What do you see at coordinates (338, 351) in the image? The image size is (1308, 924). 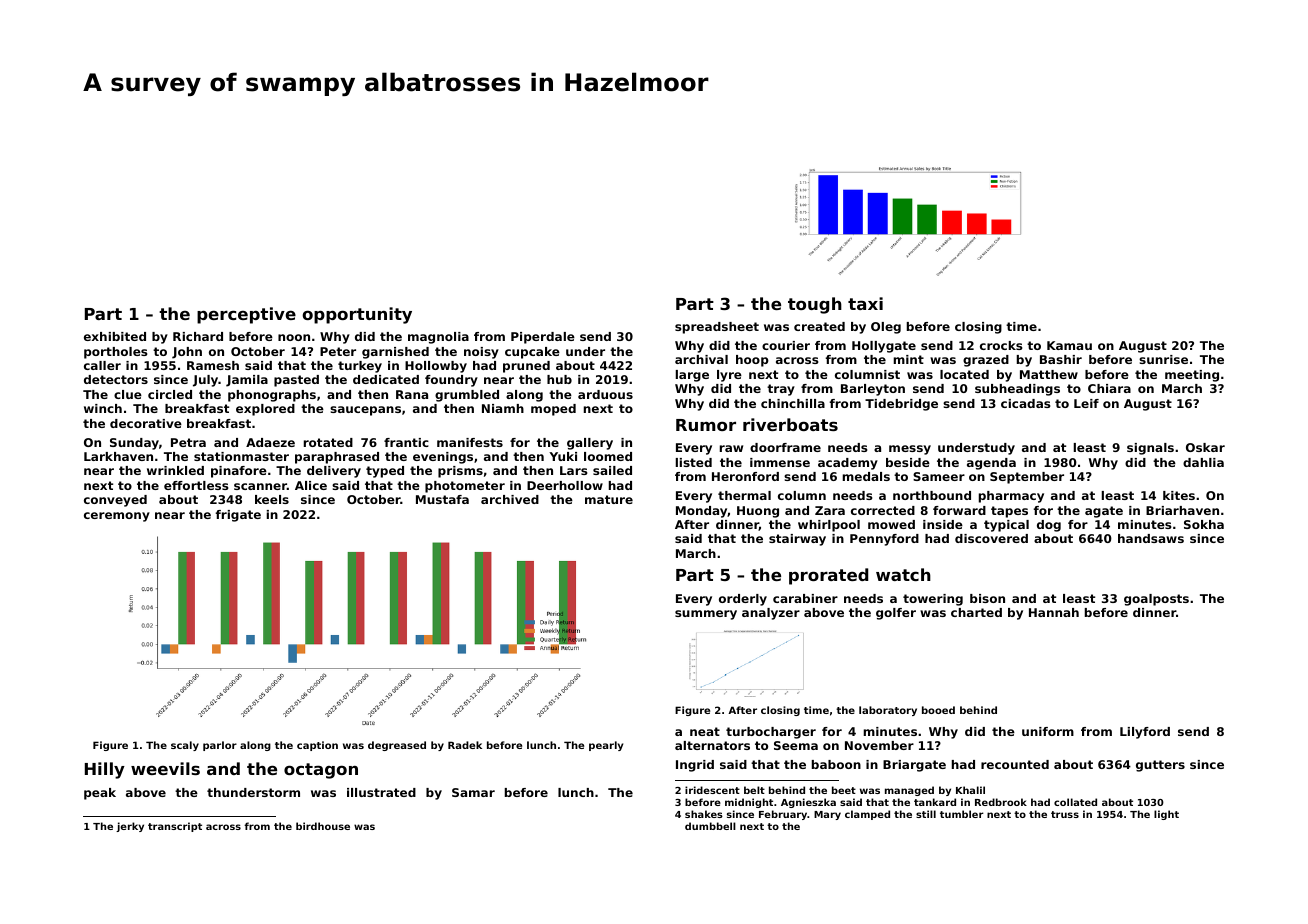 I see `Peter` at bounding box center [338, 351].
